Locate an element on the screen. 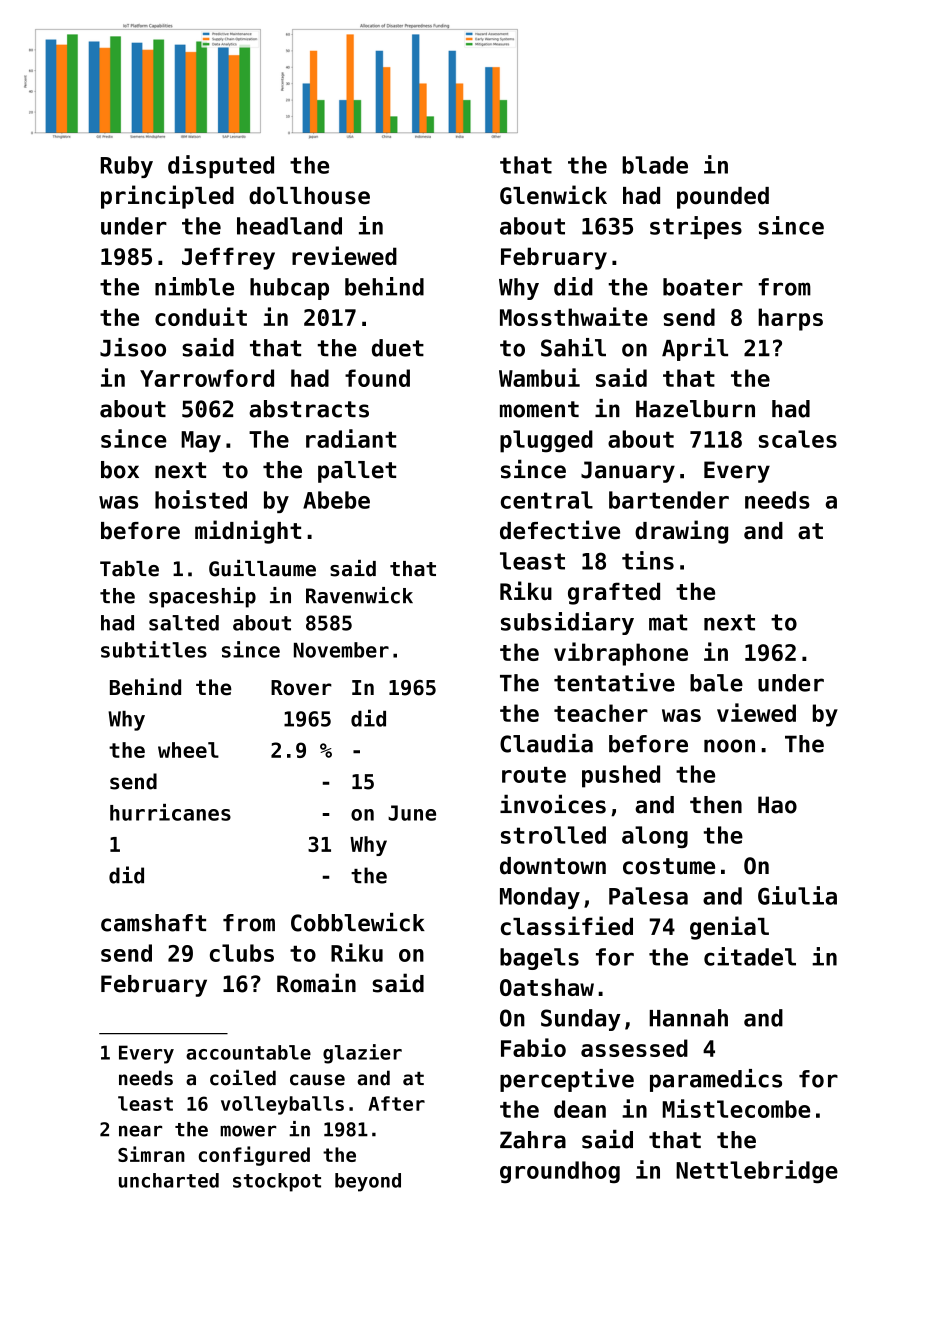  disputed is located at coordinates (221, 166).
